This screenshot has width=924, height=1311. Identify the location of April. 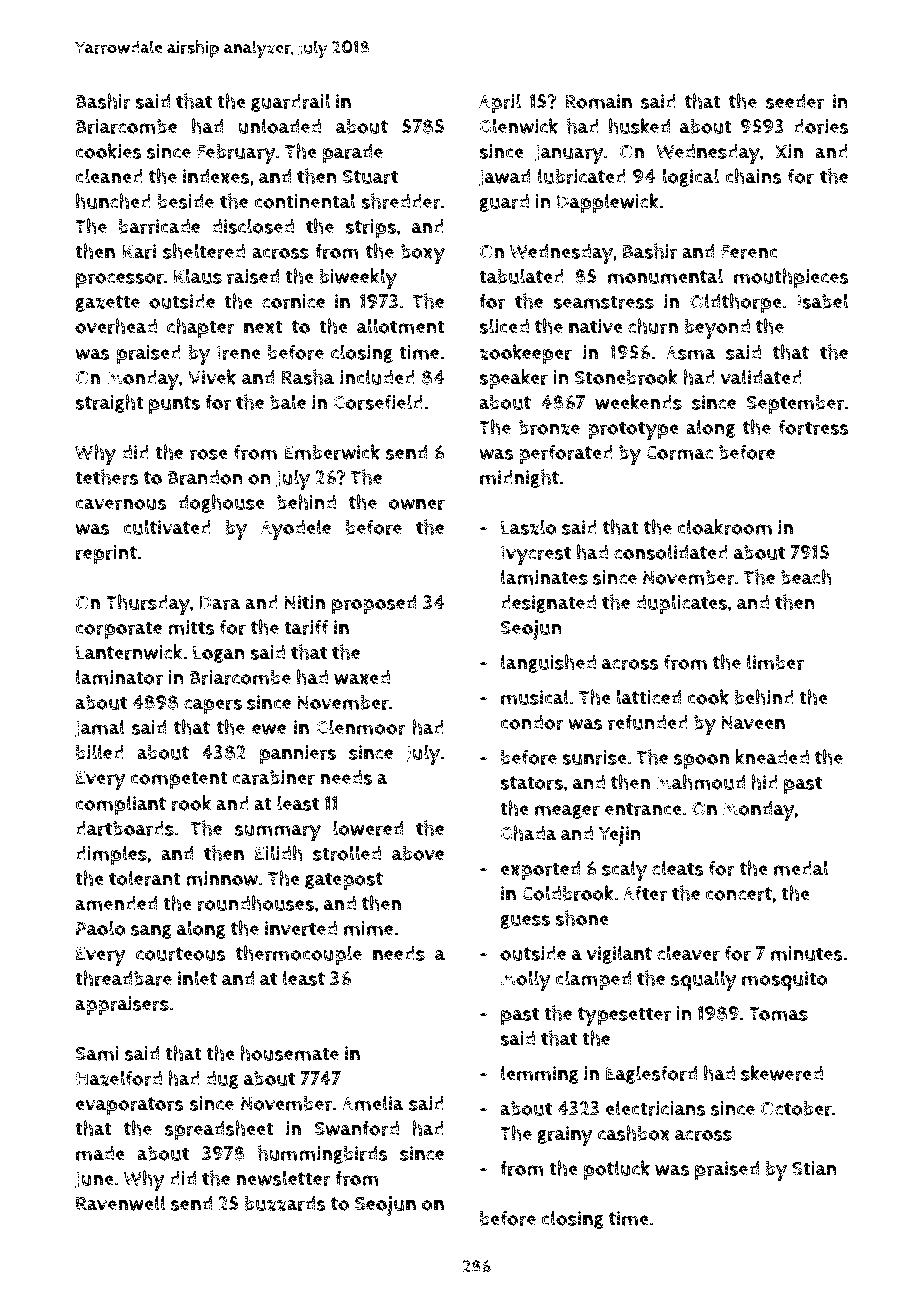
(500, 103).
